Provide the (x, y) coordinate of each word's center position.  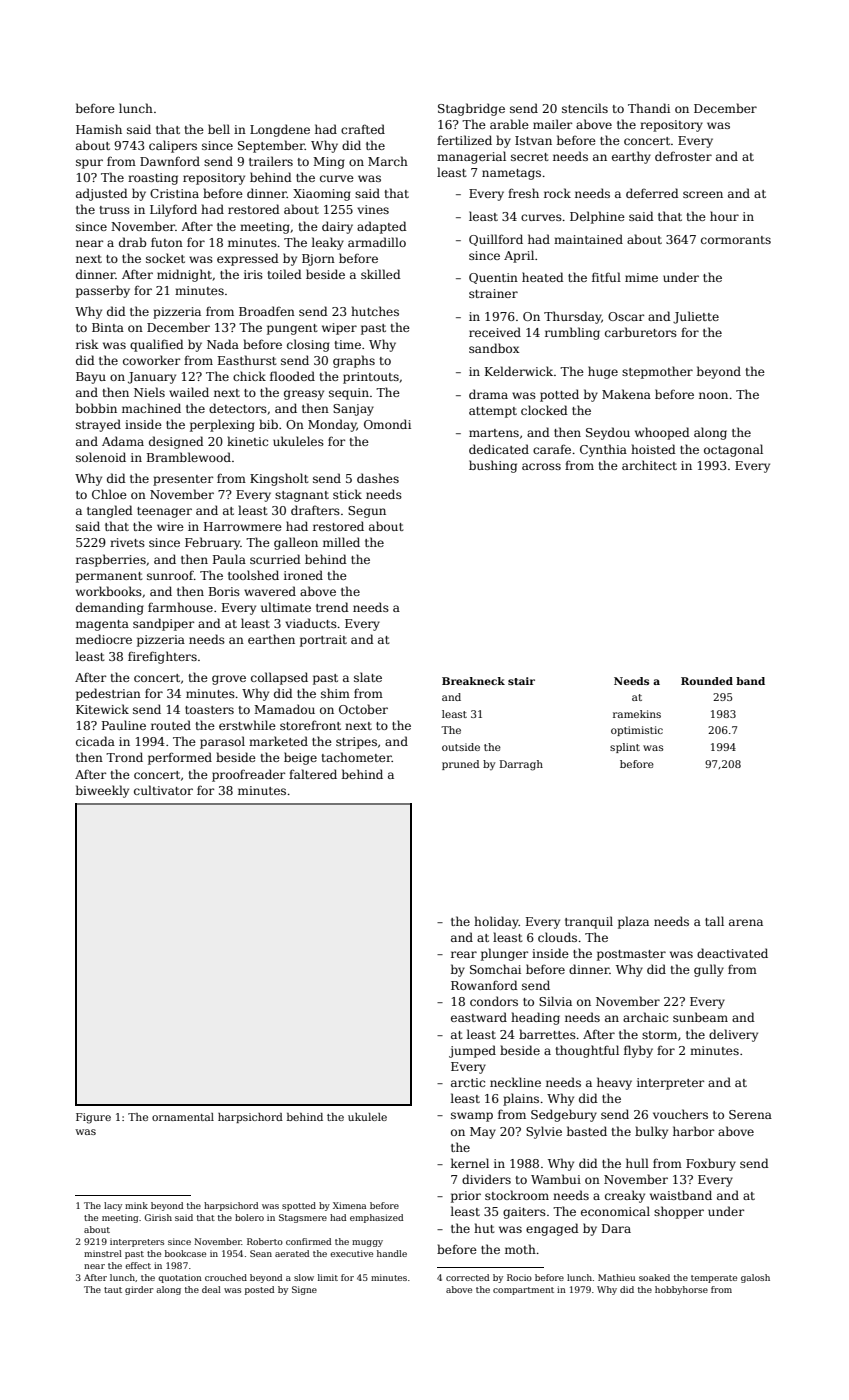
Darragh (521, 765)
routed (171, 725)
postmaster (631, 955)
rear (464, 954)
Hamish (99, 129)
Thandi (649, 108)
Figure (93, 1118)
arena (746, 922)
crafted (363, 129)
